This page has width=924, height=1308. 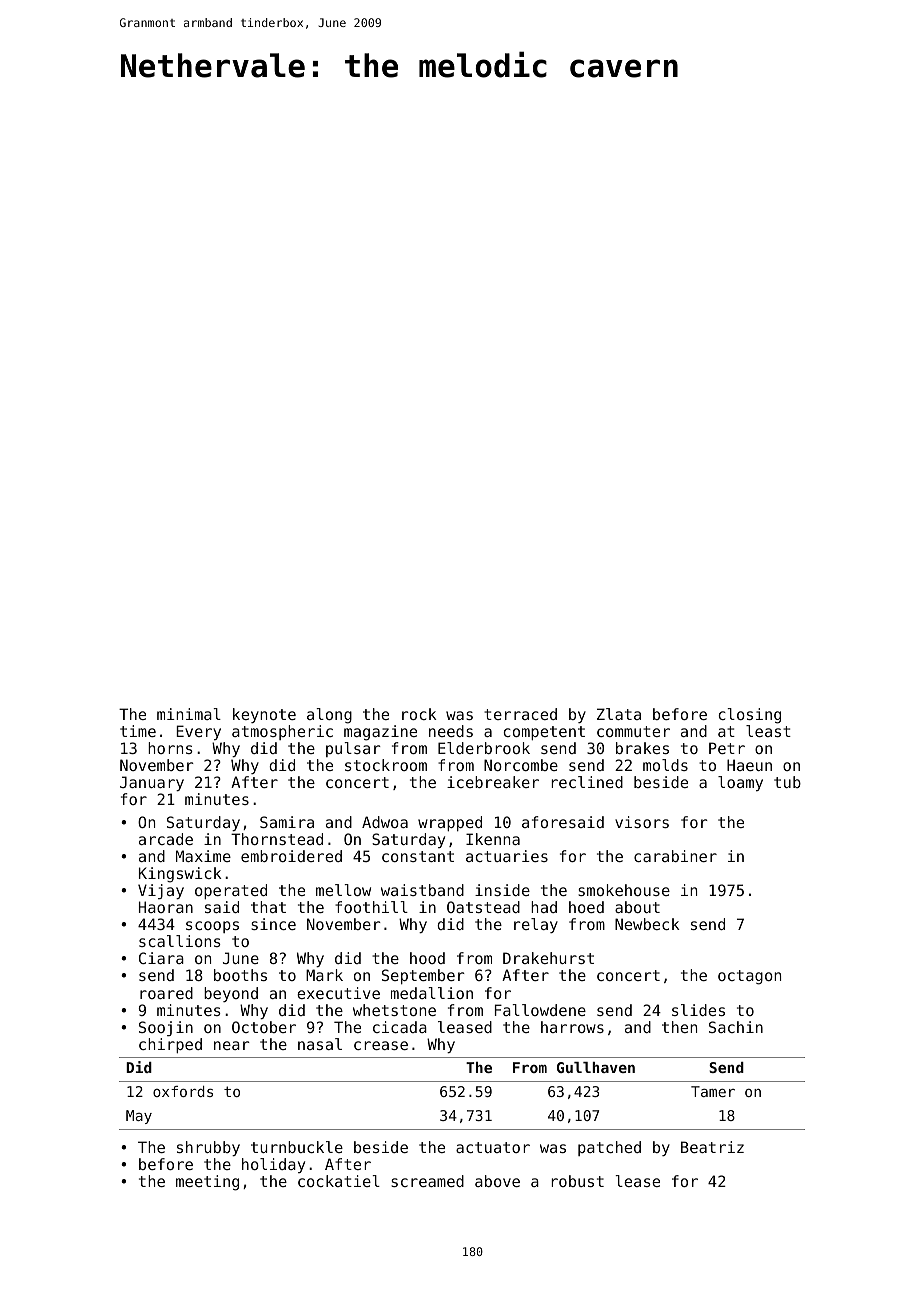 What do you see at coordinates (273, 1165) in the page?
I see `holiday` at bounding box center [273, 1165].
